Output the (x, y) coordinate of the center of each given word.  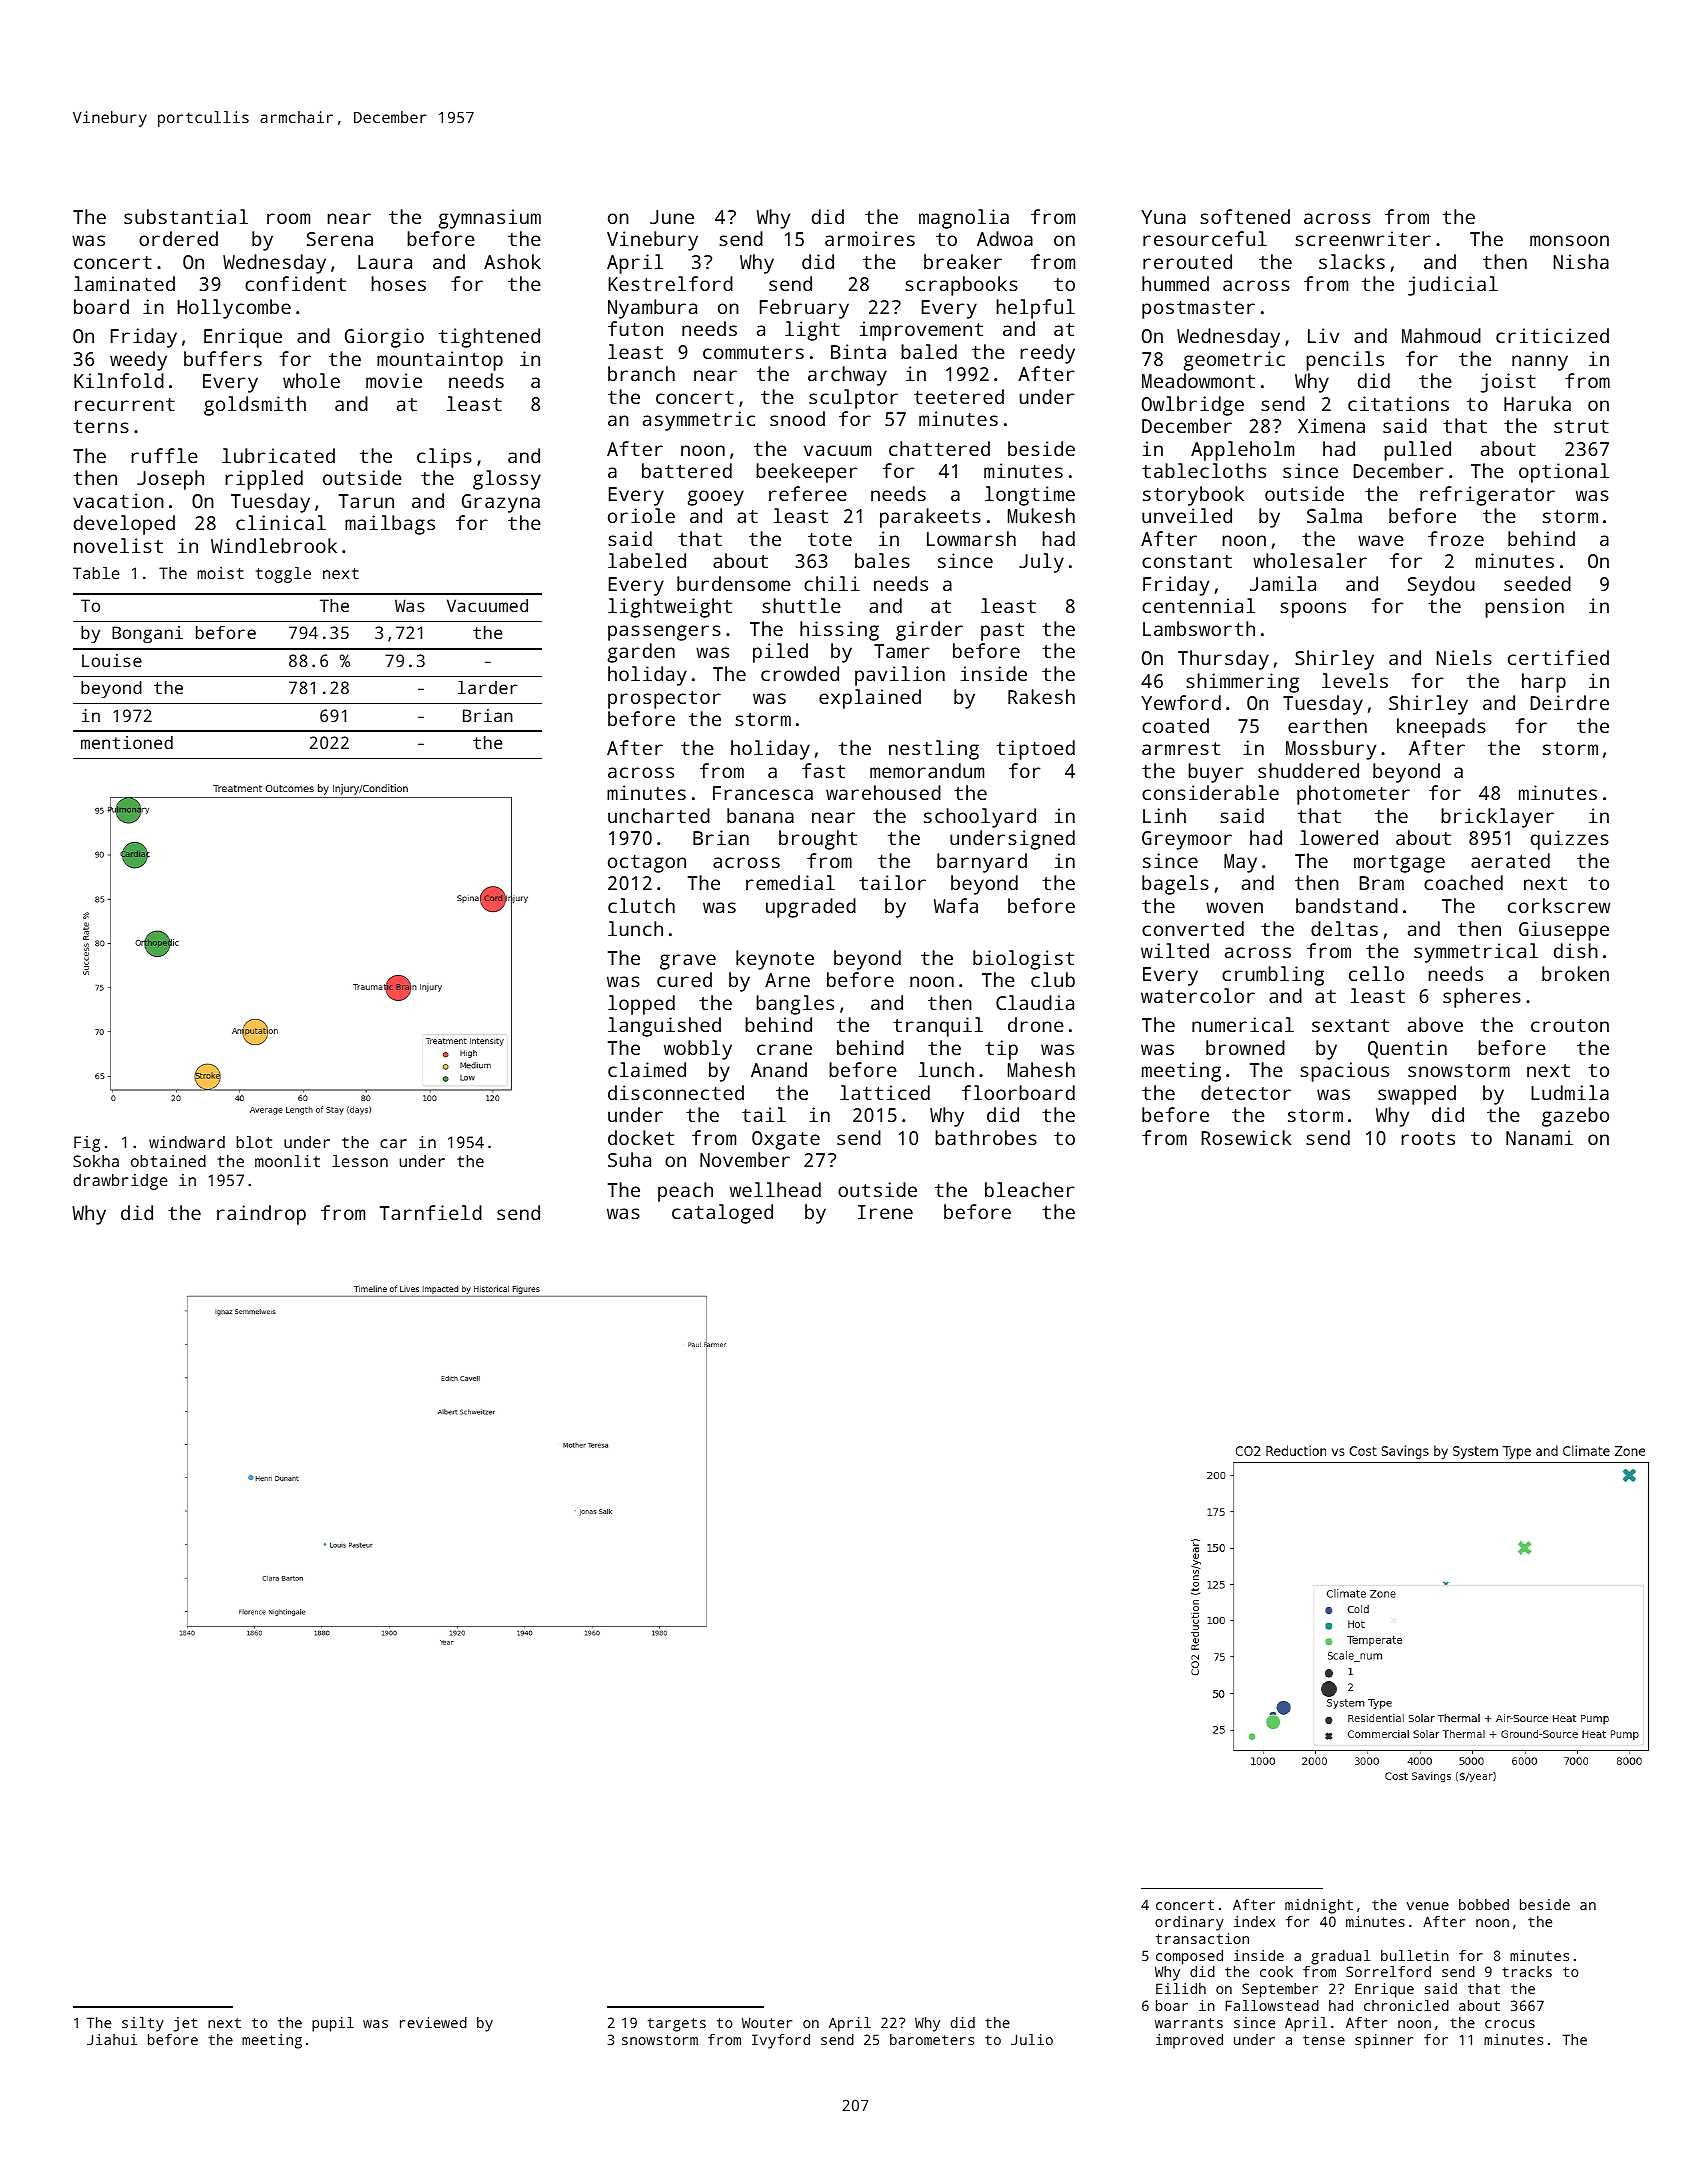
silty (143, 2024)
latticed (885, 1092)
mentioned (127, 742)
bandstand (1347, 905)
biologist (1023, 960)
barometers (932, 2039)
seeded (1537, 583)
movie (394, 380)
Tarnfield (431, 1212)
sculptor (853, 399)
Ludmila (1570, 1092)
